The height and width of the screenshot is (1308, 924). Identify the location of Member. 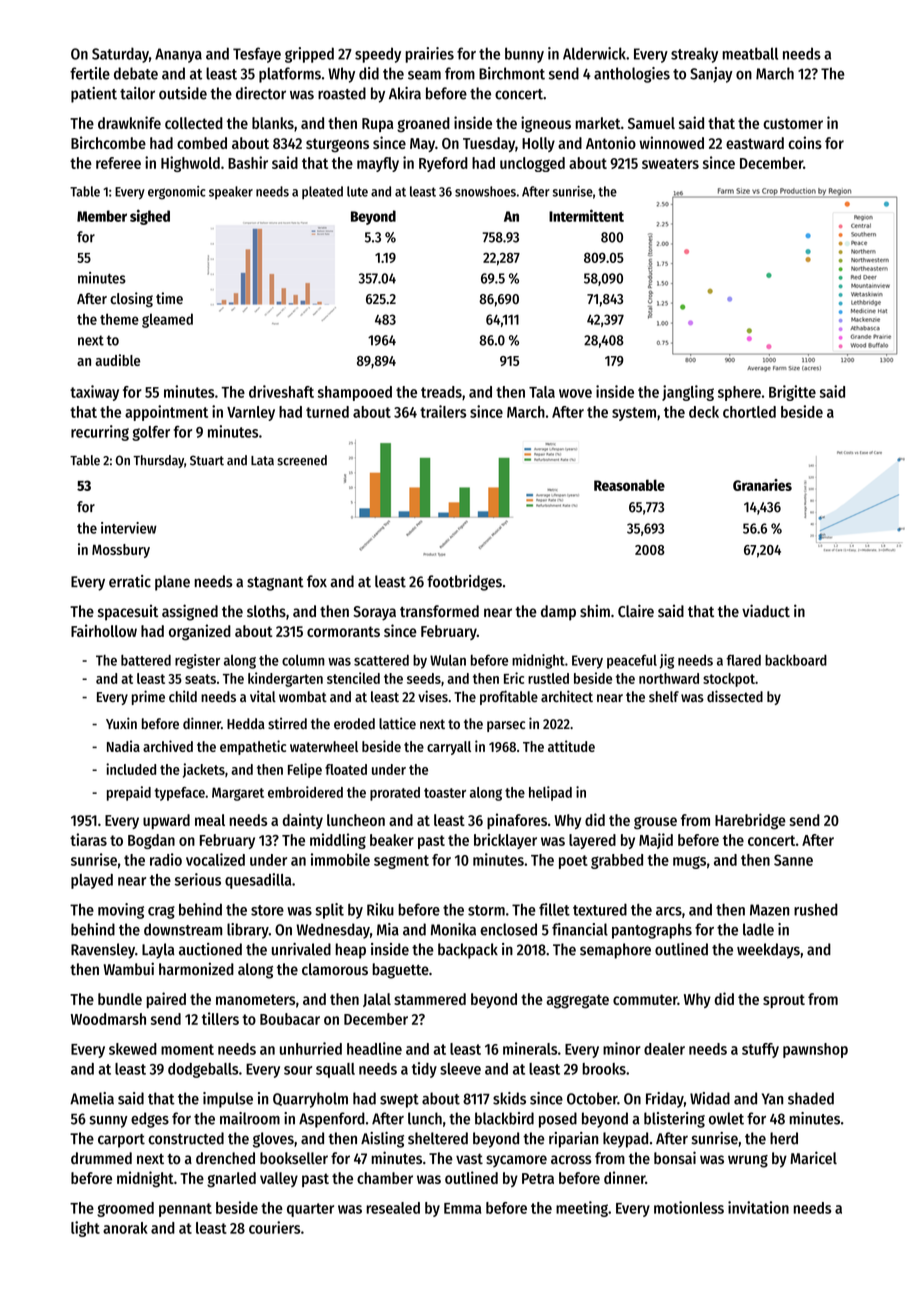
(102, 216).
